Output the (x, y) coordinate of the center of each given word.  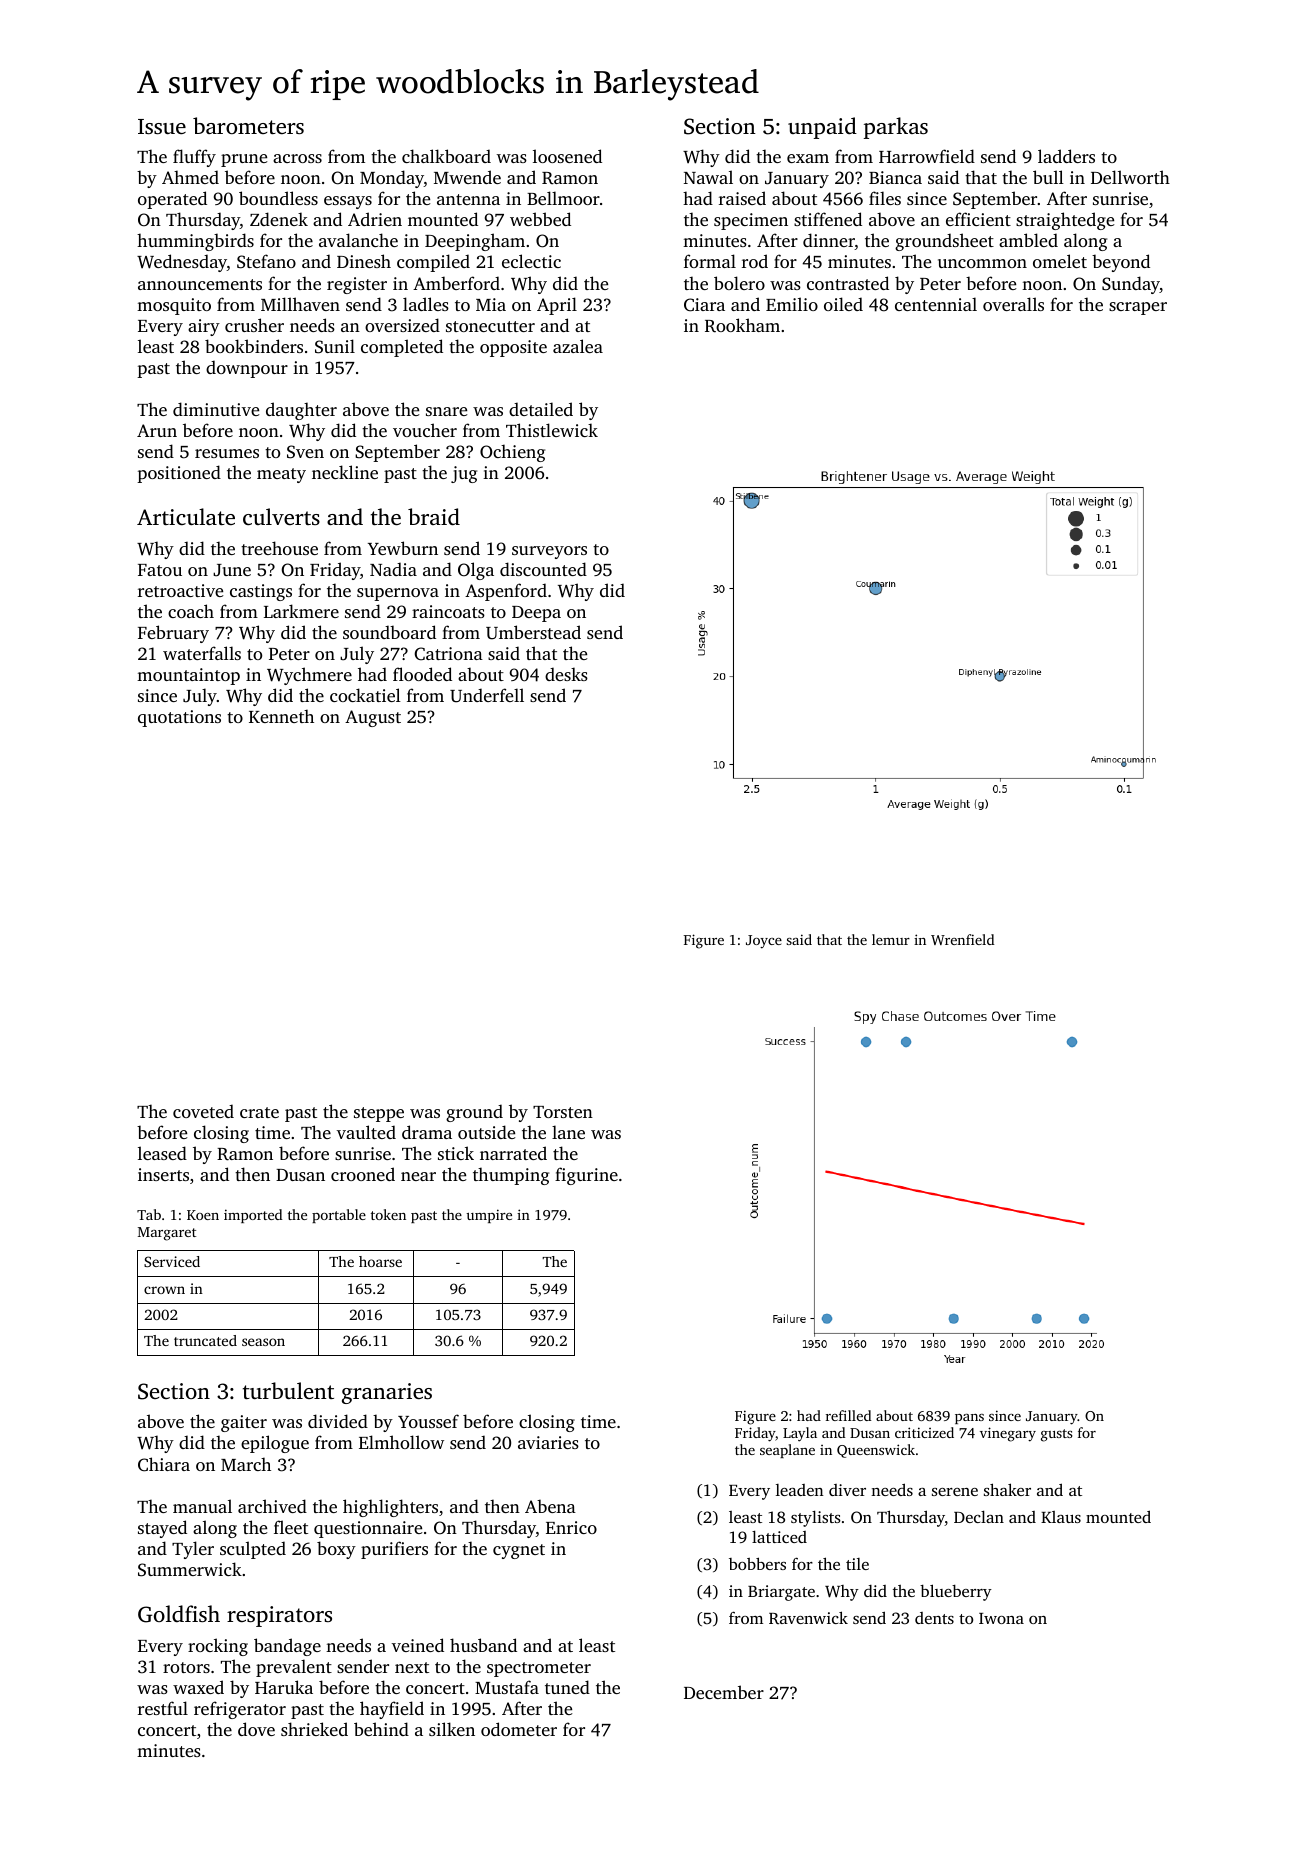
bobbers (757, 1563)
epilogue (275, 1444)
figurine (586, 1176)
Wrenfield (962, 939)
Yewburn (403, 548)
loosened (567, 156)
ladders (1066, 156)
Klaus (1061, 1517)
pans (969, 1419)
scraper (1138, 308)
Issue (162, 126)
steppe (379, 1114)
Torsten (563, 1112)
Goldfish (179, 1614)
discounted (543, 569)
